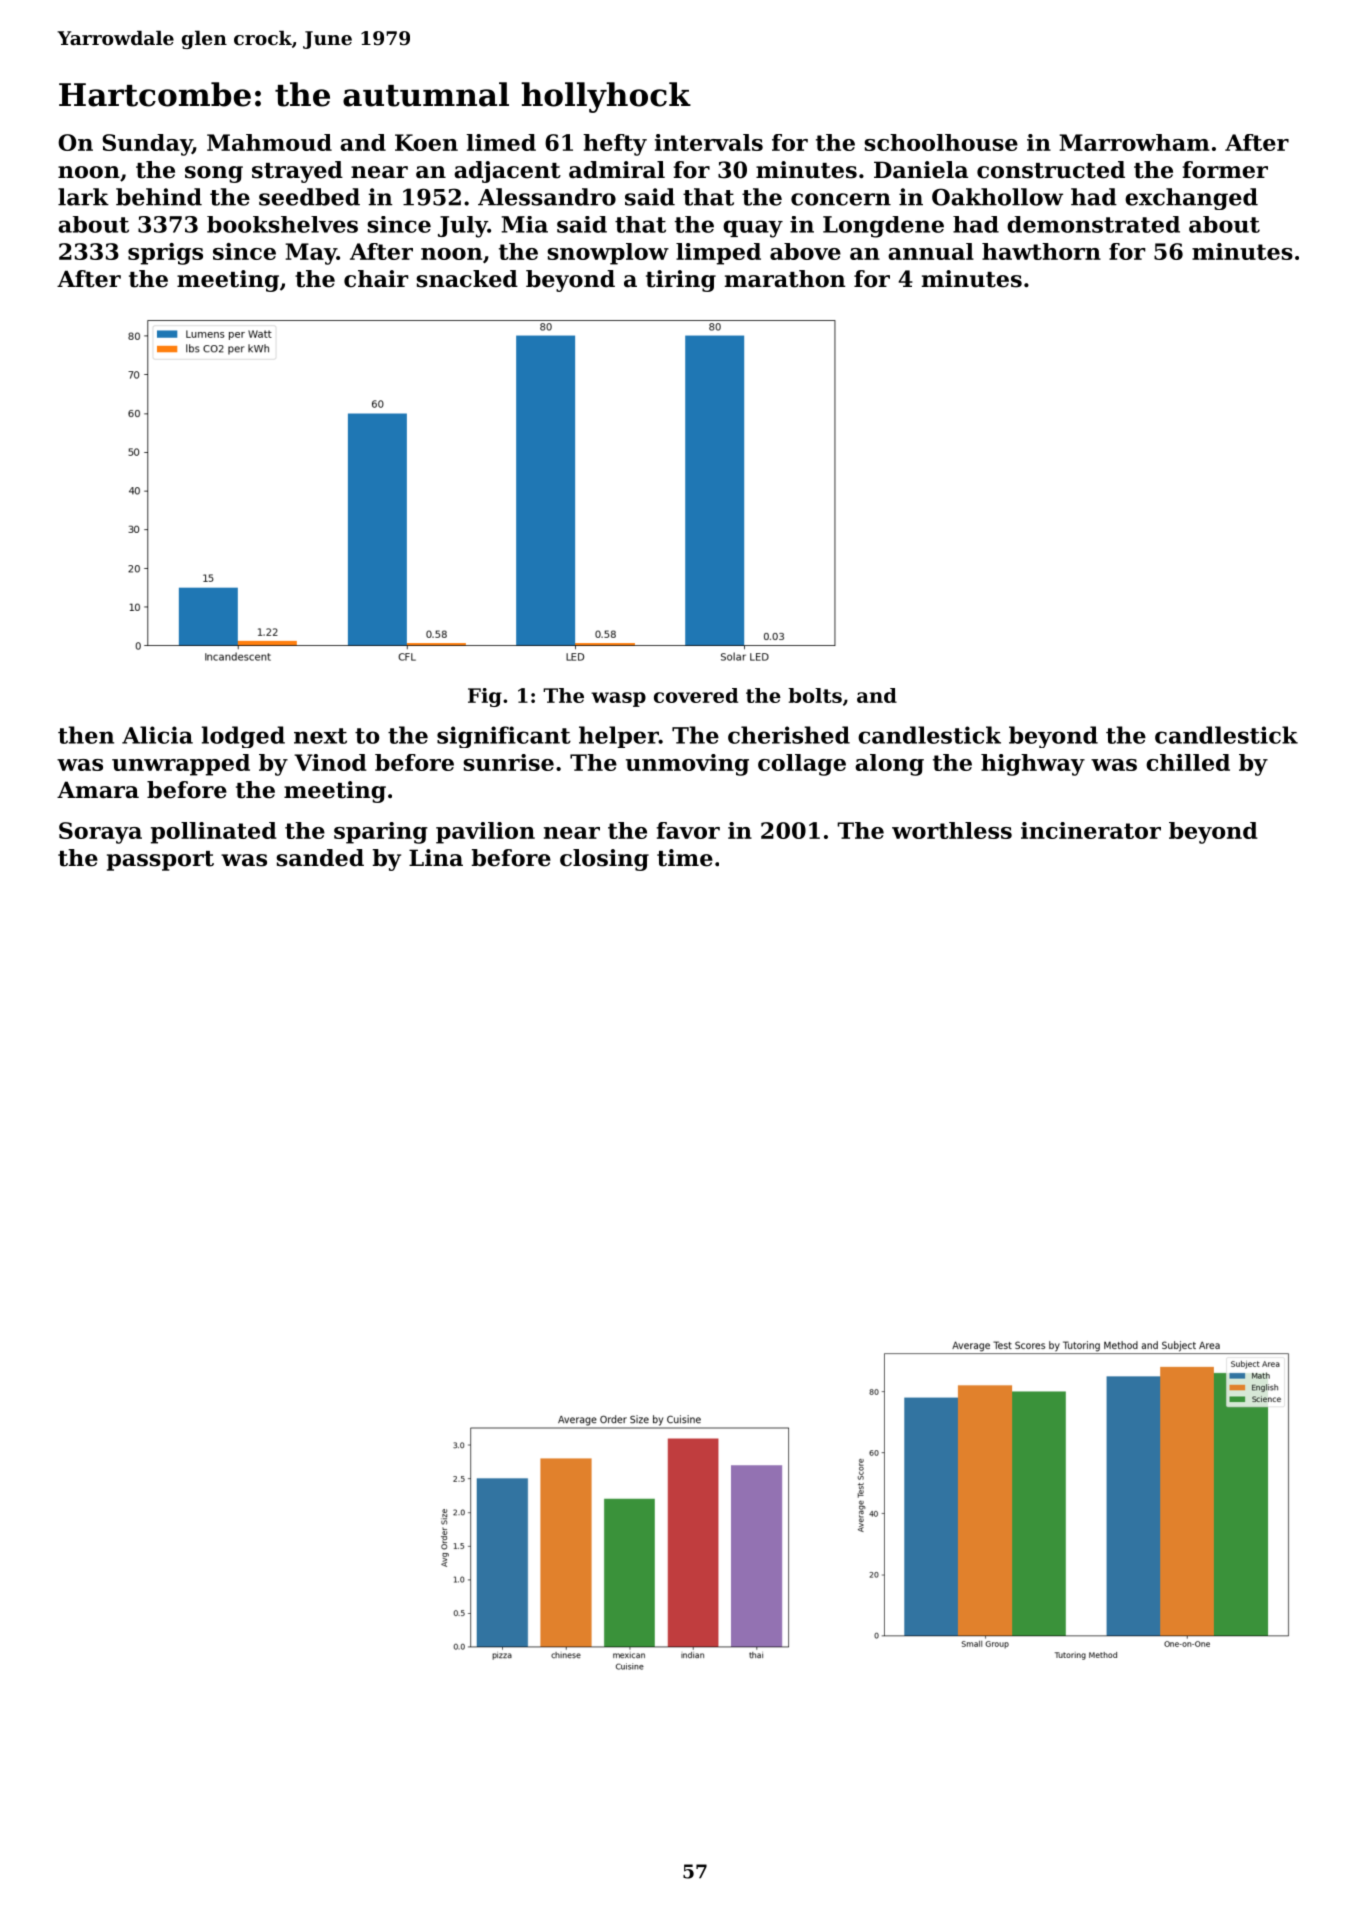 The image size is (1364, 1929). I want to click on chilled, so click(1188, 762).
